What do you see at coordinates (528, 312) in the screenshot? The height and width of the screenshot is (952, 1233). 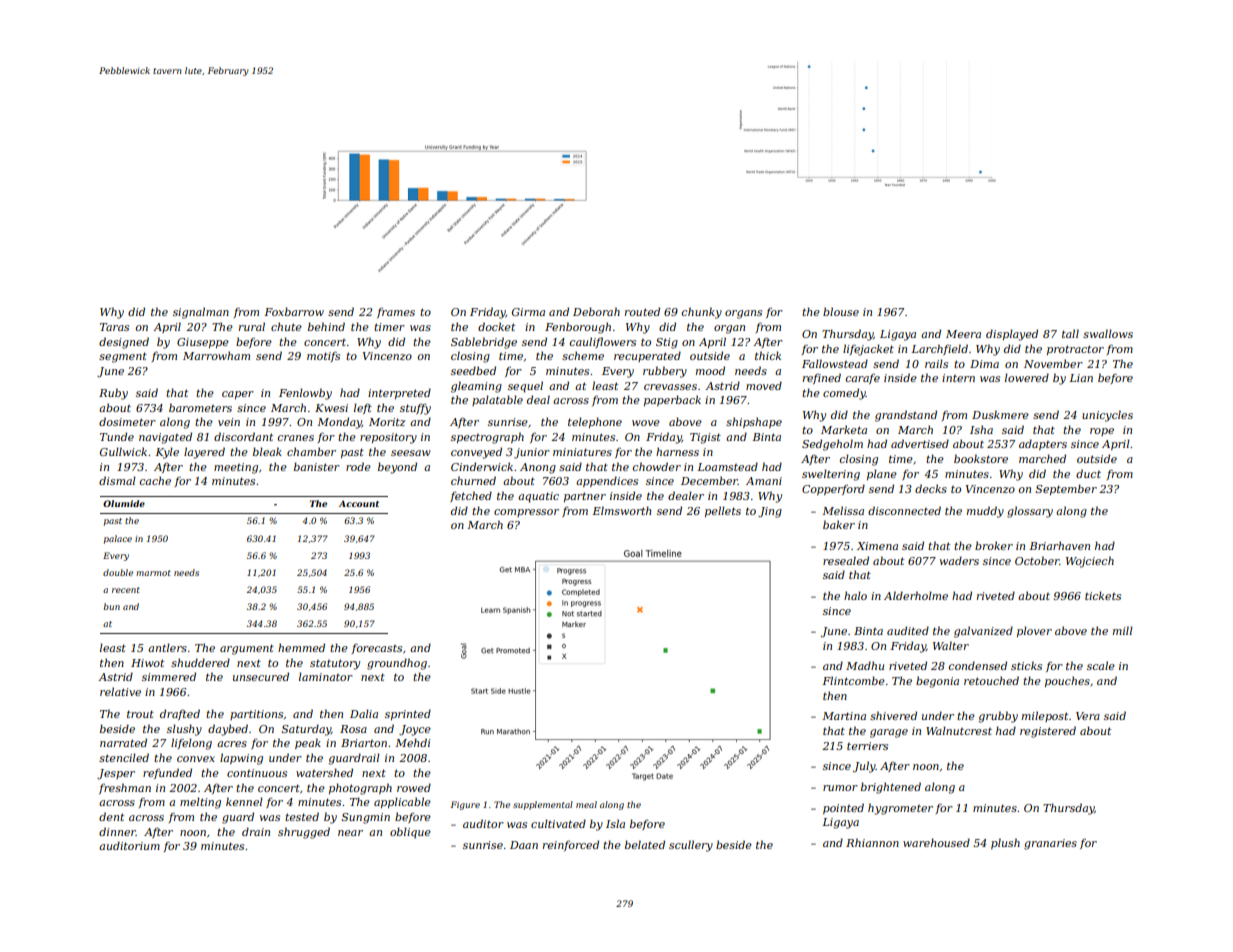 I see `Girma` at bounding box center [528, 312].
